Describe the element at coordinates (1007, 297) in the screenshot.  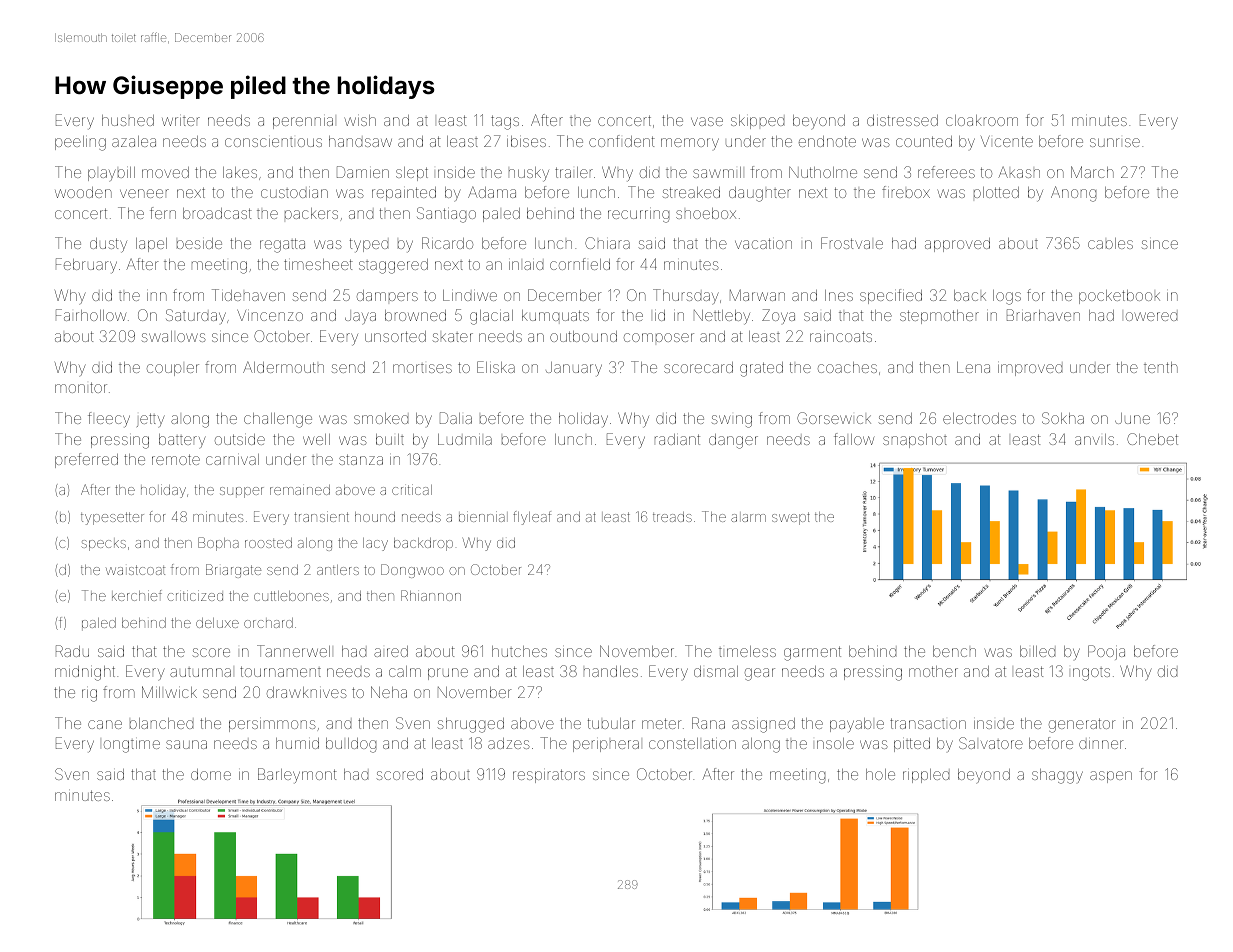
I see `logs` at that location.
